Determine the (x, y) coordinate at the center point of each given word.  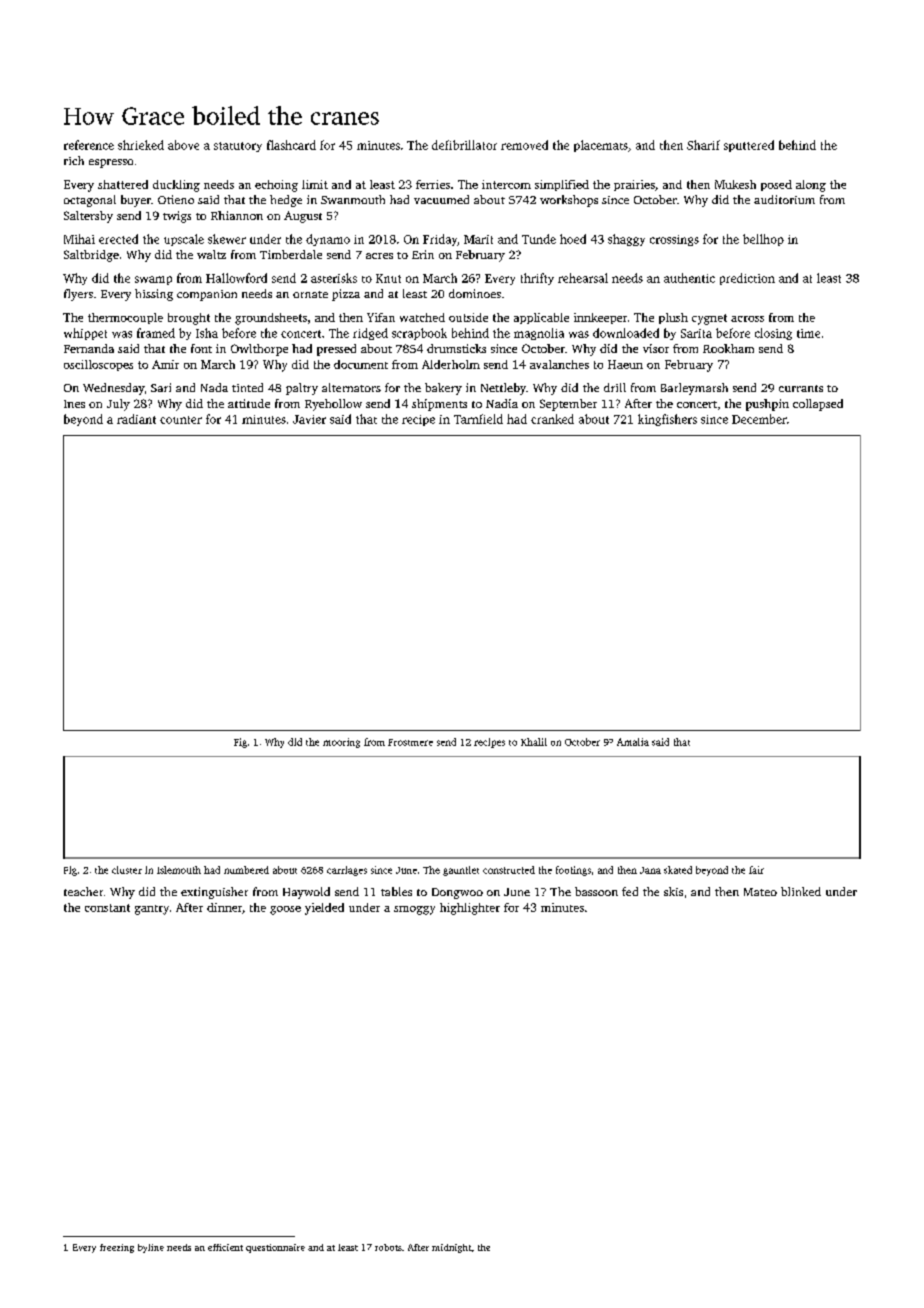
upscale (184, 240)
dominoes (475, 293)
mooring (341, 743)
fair (756, 870)
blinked (801, 891)
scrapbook (419, 334)
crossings (674, 240)
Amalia (633, 742)
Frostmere (410, 742)
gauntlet (461, 871)
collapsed (818, 405)
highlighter (470, 909)
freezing (117, 1248)
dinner (224, 907)
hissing (154, 295)
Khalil (534, 742)
